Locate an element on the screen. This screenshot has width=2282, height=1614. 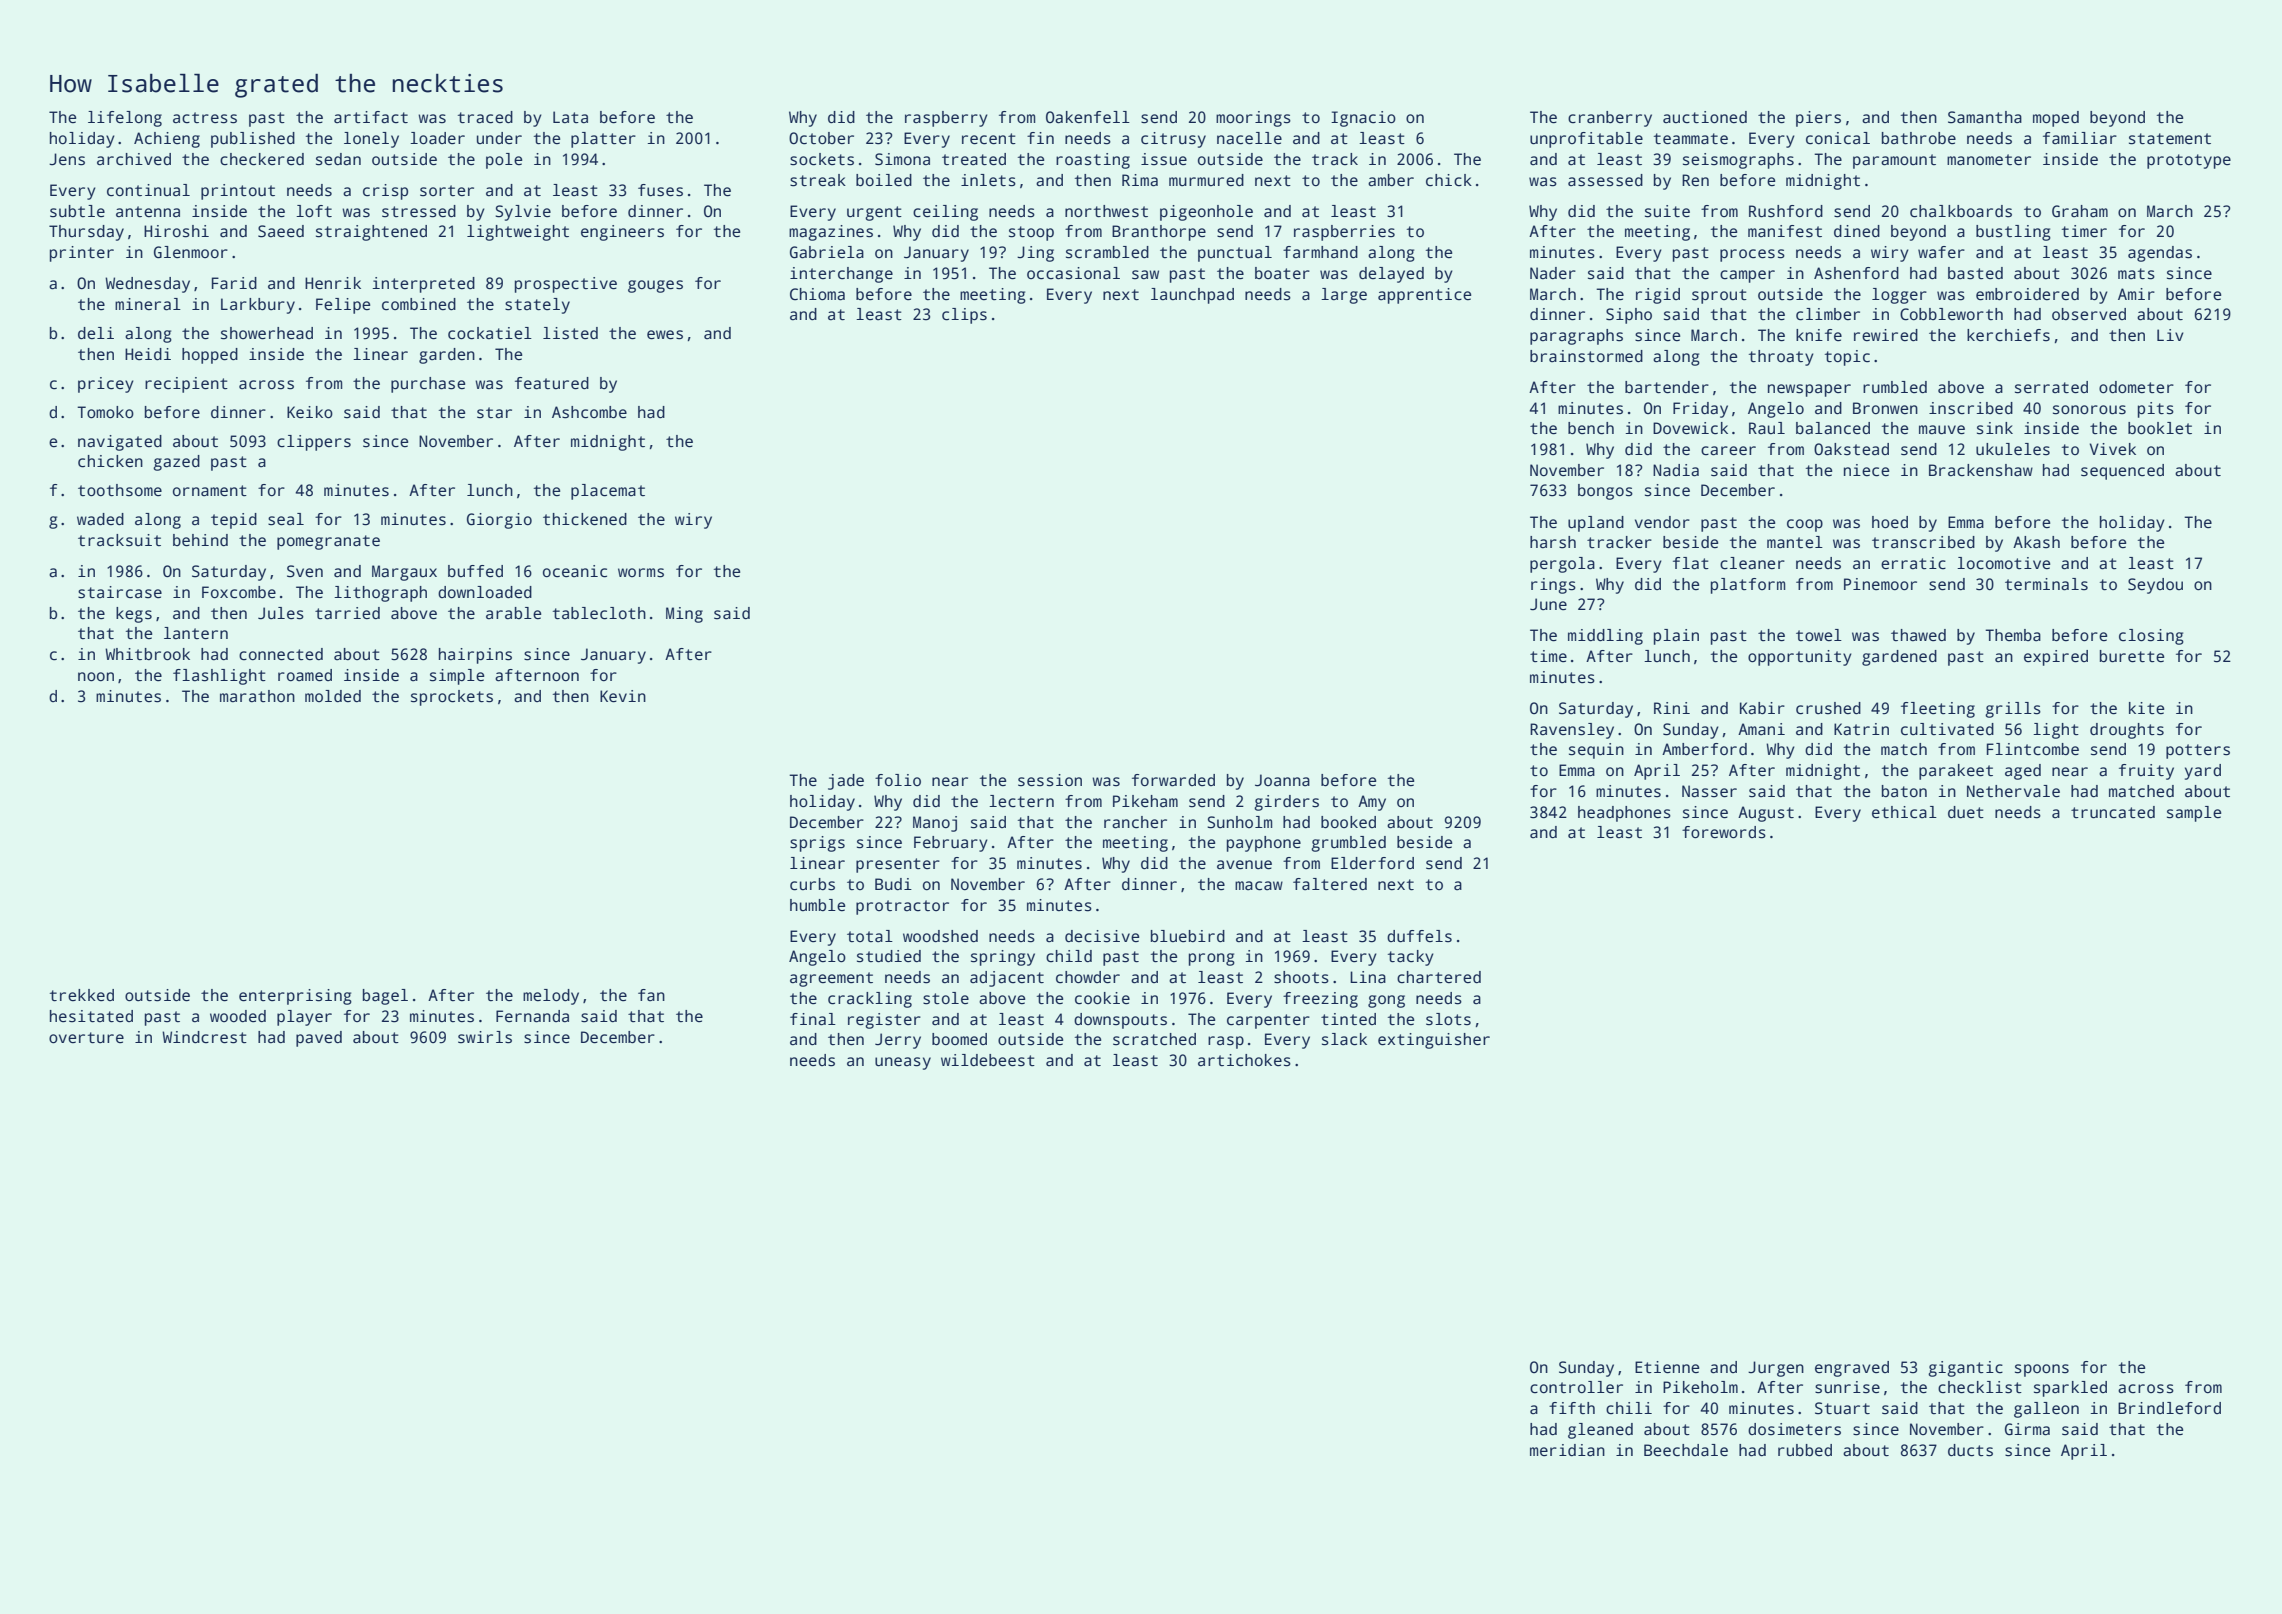
overture is located at coordinates (86, 1037).
